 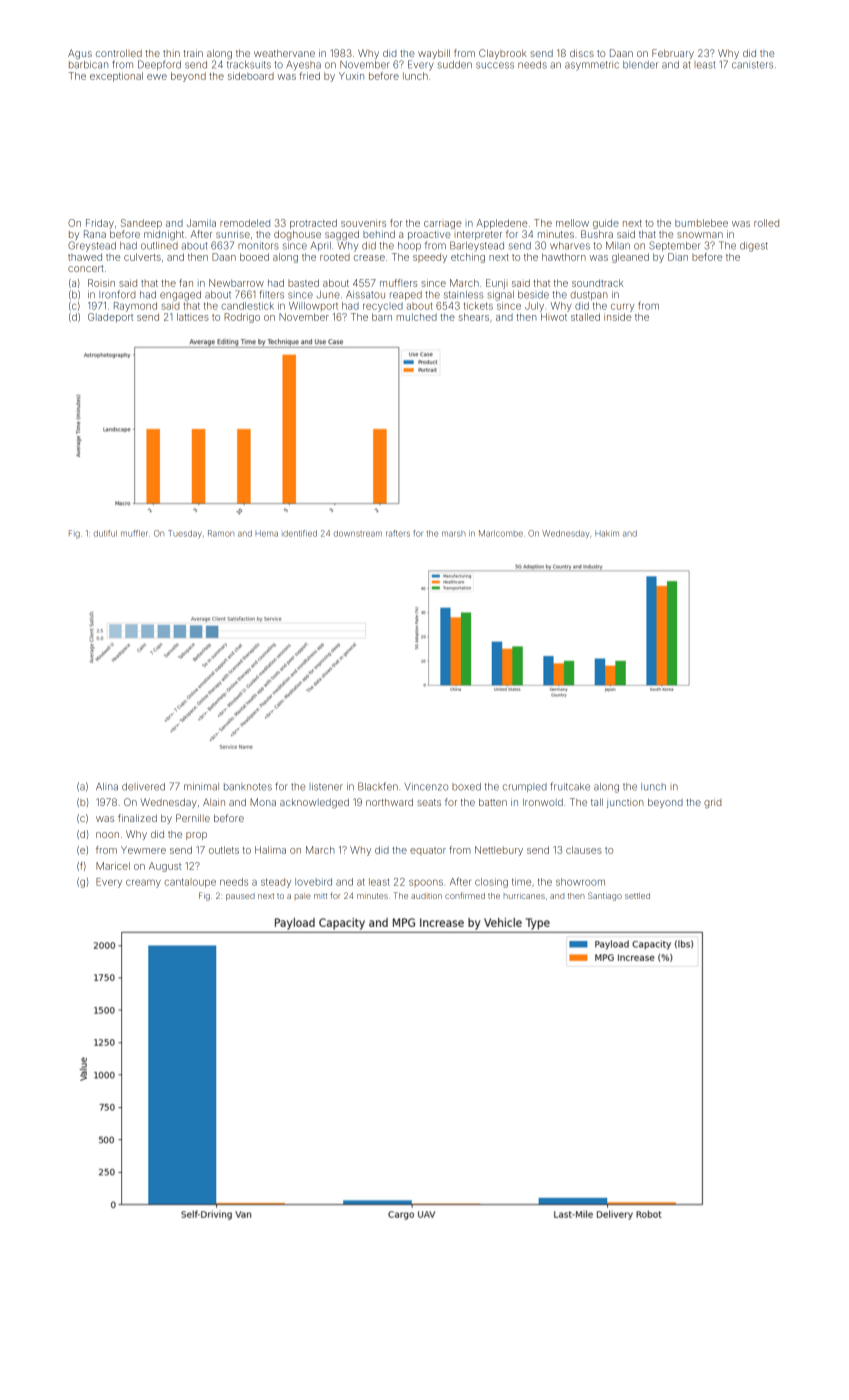 I want to click on mellow, so click(x=572, y=223).
